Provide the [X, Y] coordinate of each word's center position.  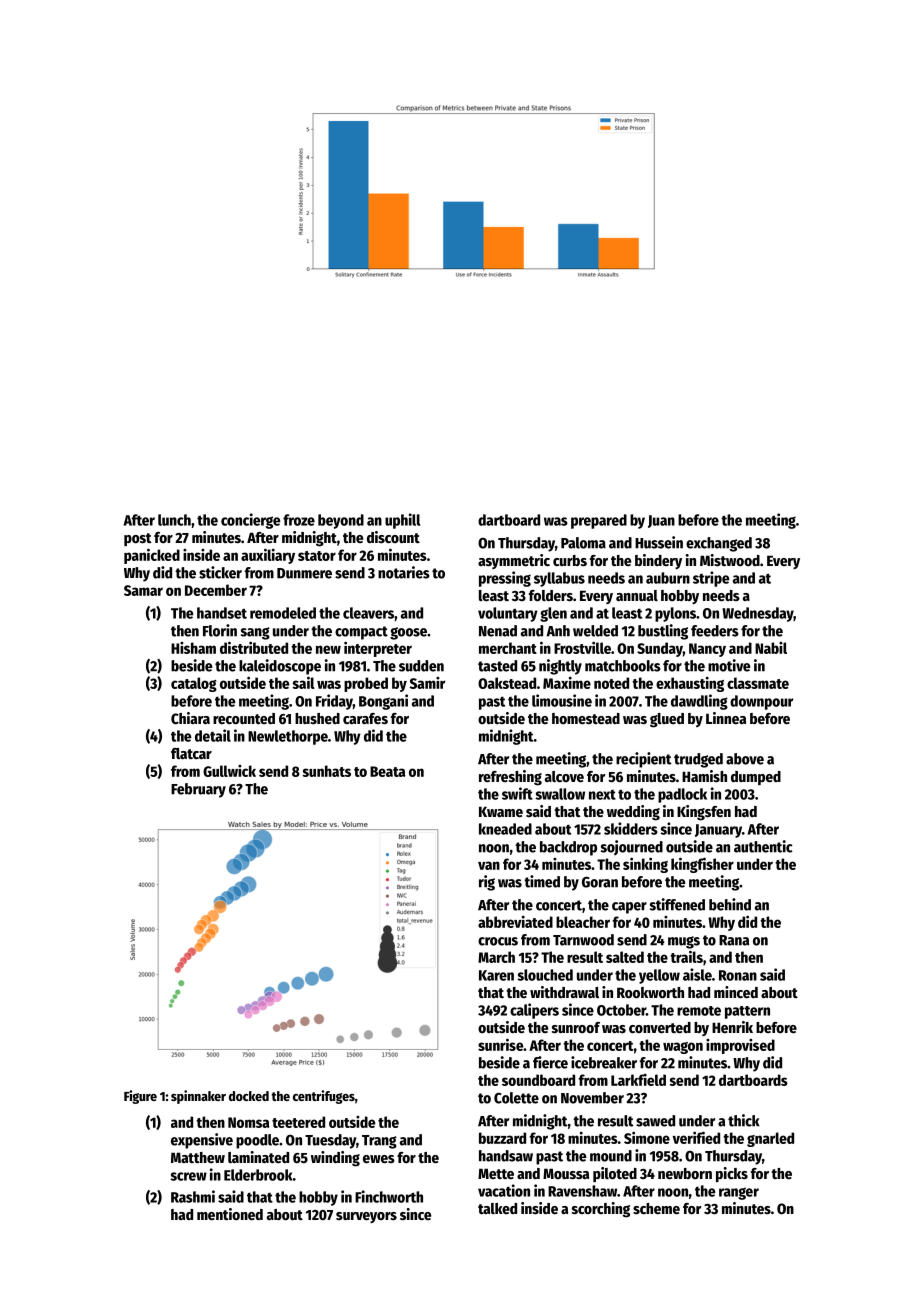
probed [366, 684]
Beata [387, 771]
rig [487, 883]
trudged [698, 760]
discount [393, 537]
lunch [174, 520]
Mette [496, 1173]
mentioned [230, 1214]
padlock [682, 795]
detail [213, 735]
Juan [661, 521]
